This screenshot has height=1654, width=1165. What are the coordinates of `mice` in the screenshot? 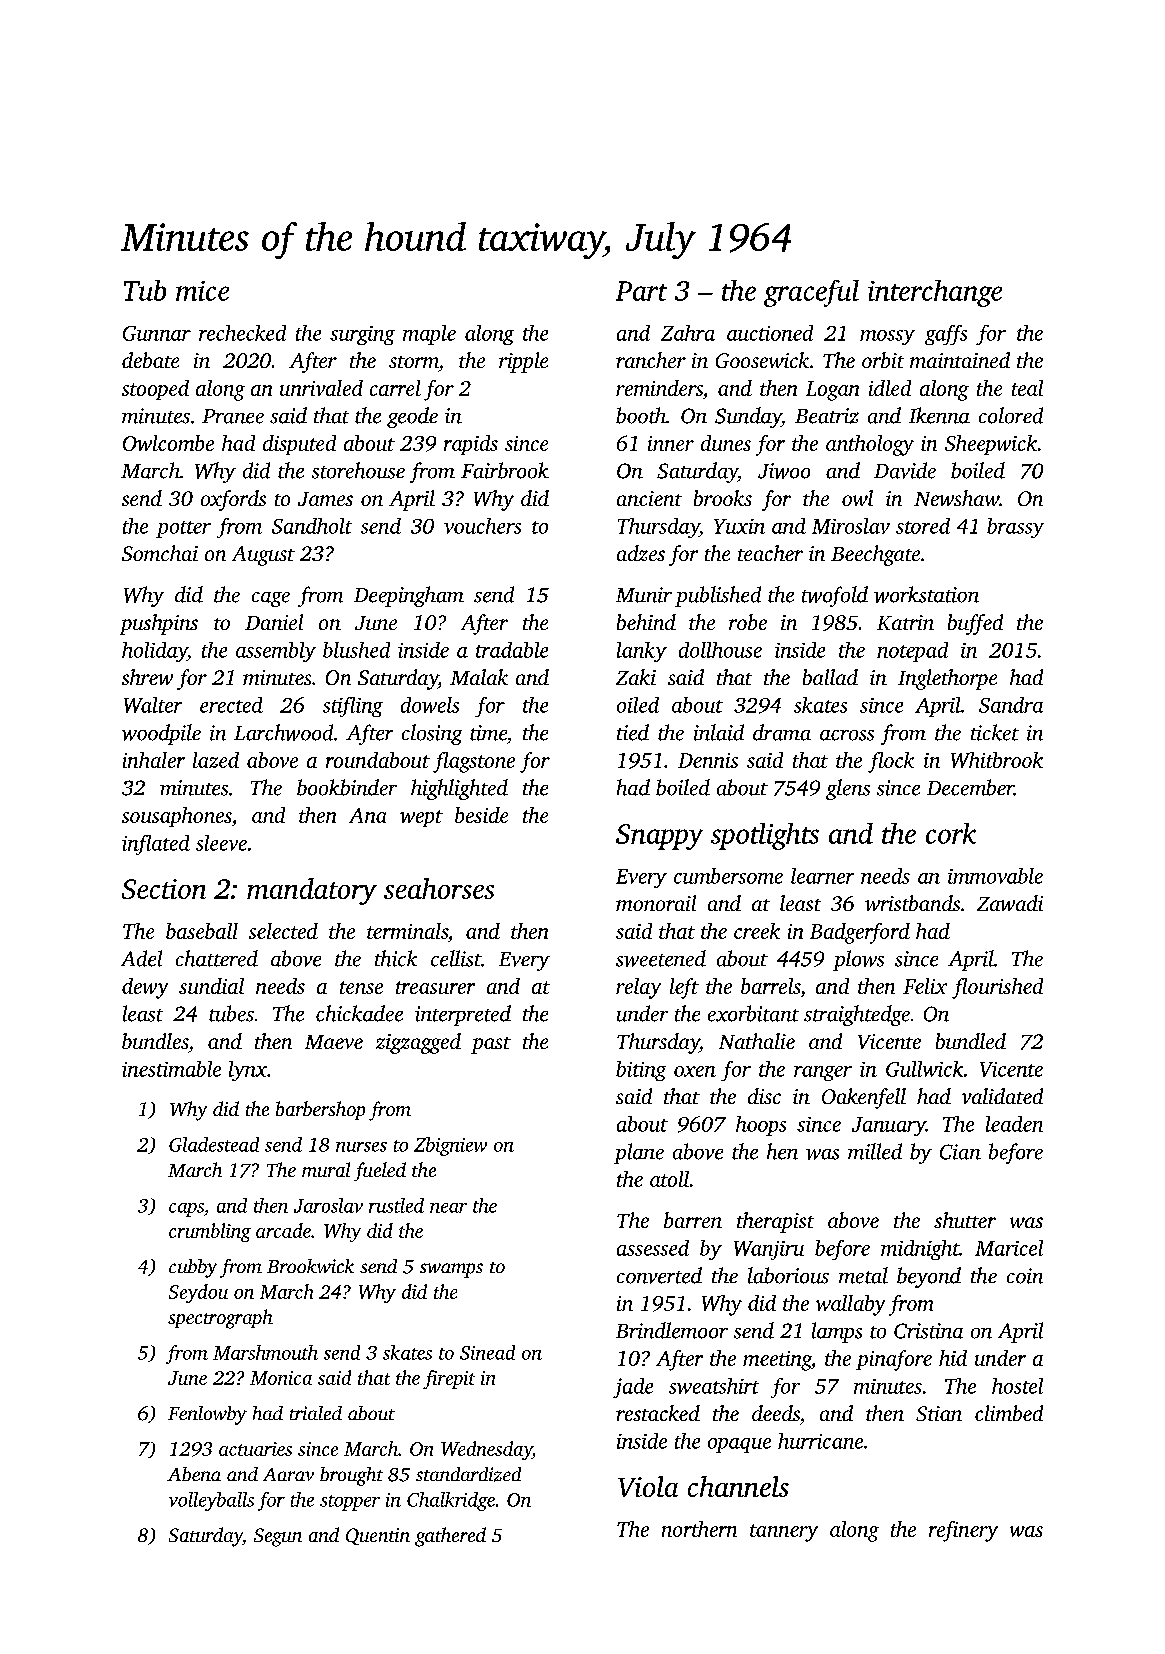 It's located at (202, 291).
